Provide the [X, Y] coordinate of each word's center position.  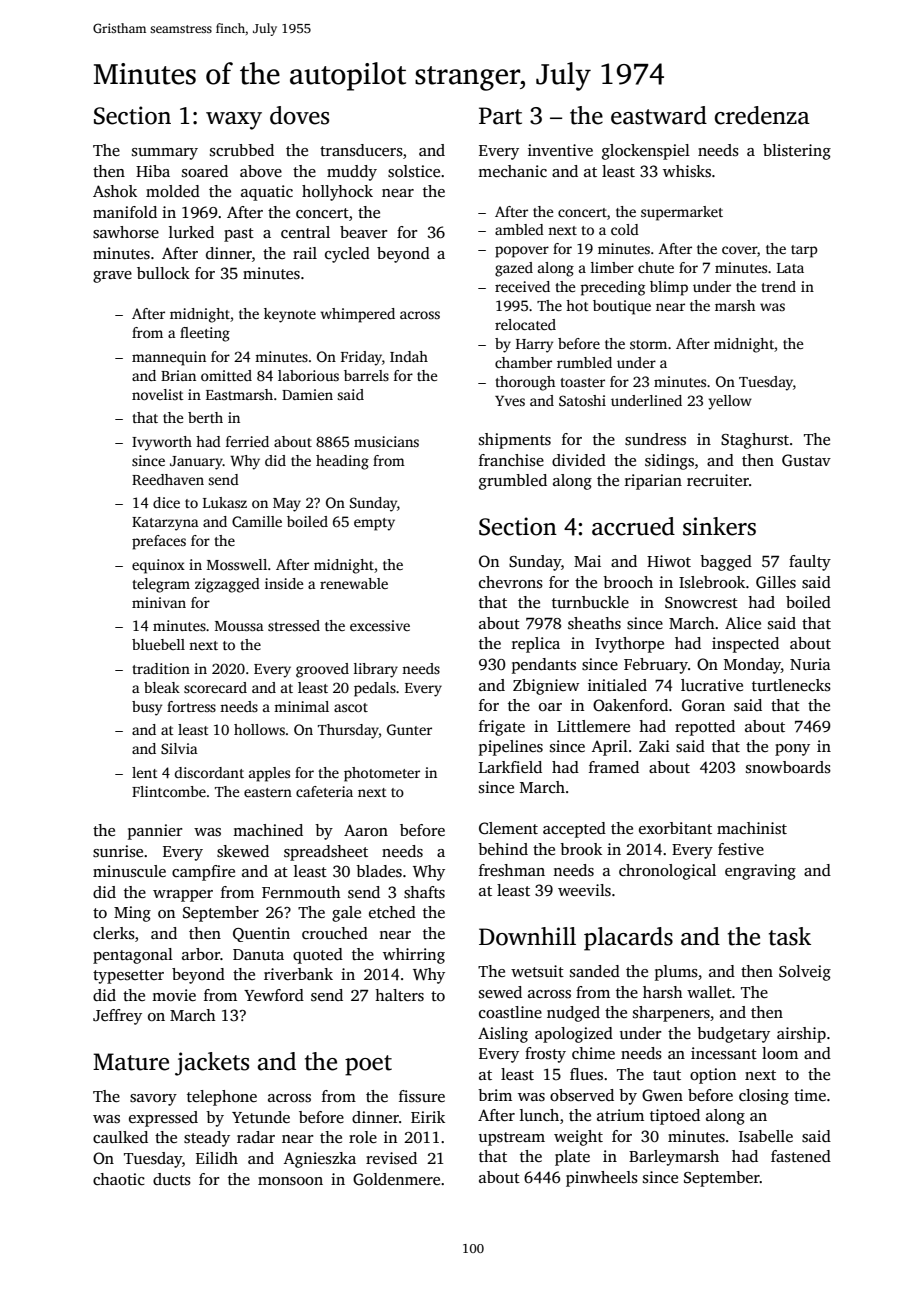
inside [284, 583]
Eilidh [217, 1158]
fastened [801, 1156]
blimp [669, 288]
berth [205, 417]
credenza [762, 115]
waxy [234, 121]
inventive [560, 150]
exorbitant [675, 828]
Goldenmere [396, 1179]
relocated [525, 324]
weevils [584, 890]
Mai [587, 561]
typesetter [128, 977]
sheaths [594, 623]
